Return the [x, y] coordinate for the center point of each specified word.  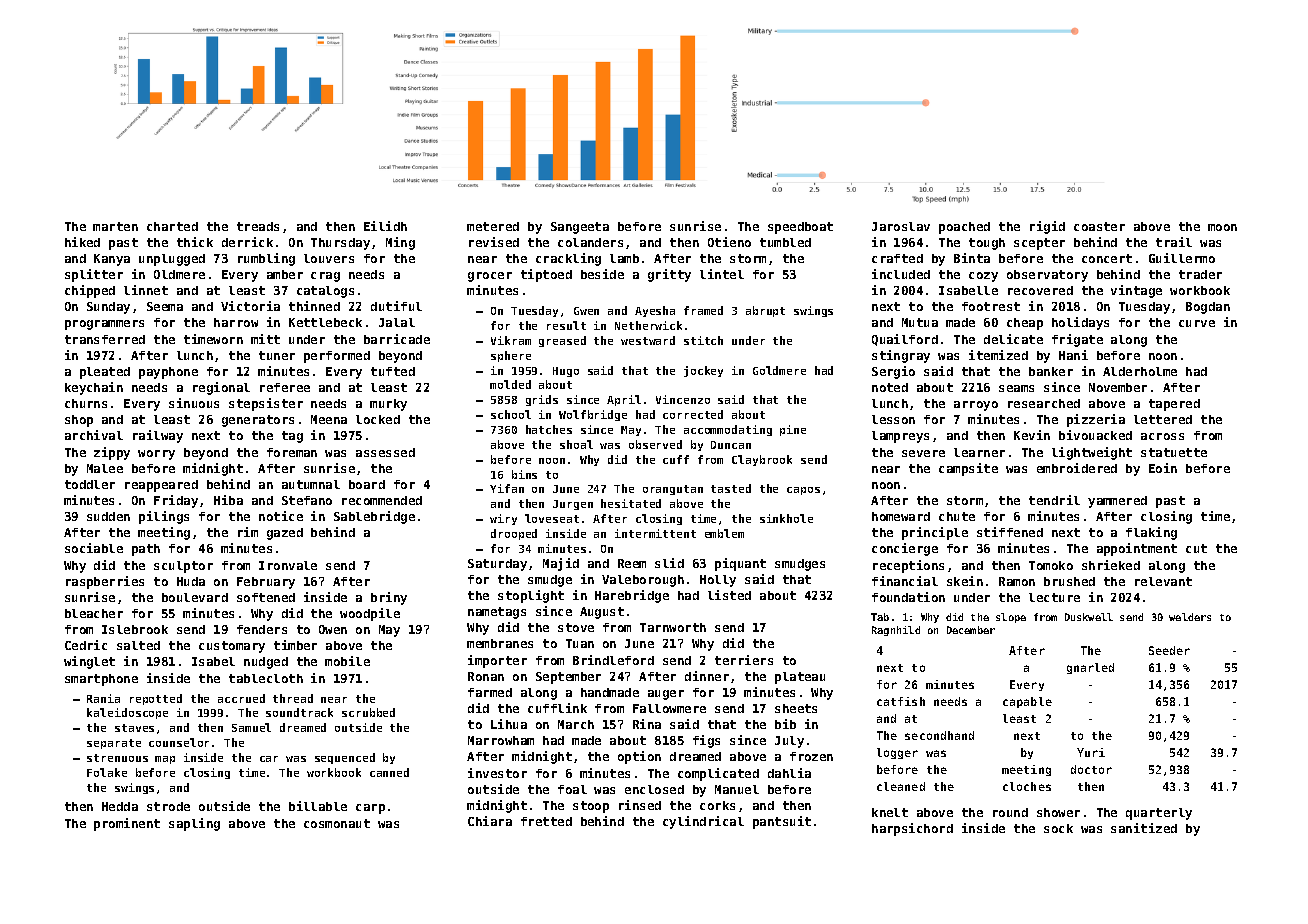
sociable [94, 548]
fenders [262, 629]
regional [221, 388]
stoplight [531, 596]
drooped [514, 534]
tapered [1174, 405]
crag [325, 277]
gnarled [1090, 668]
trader [1200, 274]
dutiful [396, 306]
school [511, 414]
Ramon [1017, 581]
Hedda [120, 806]
